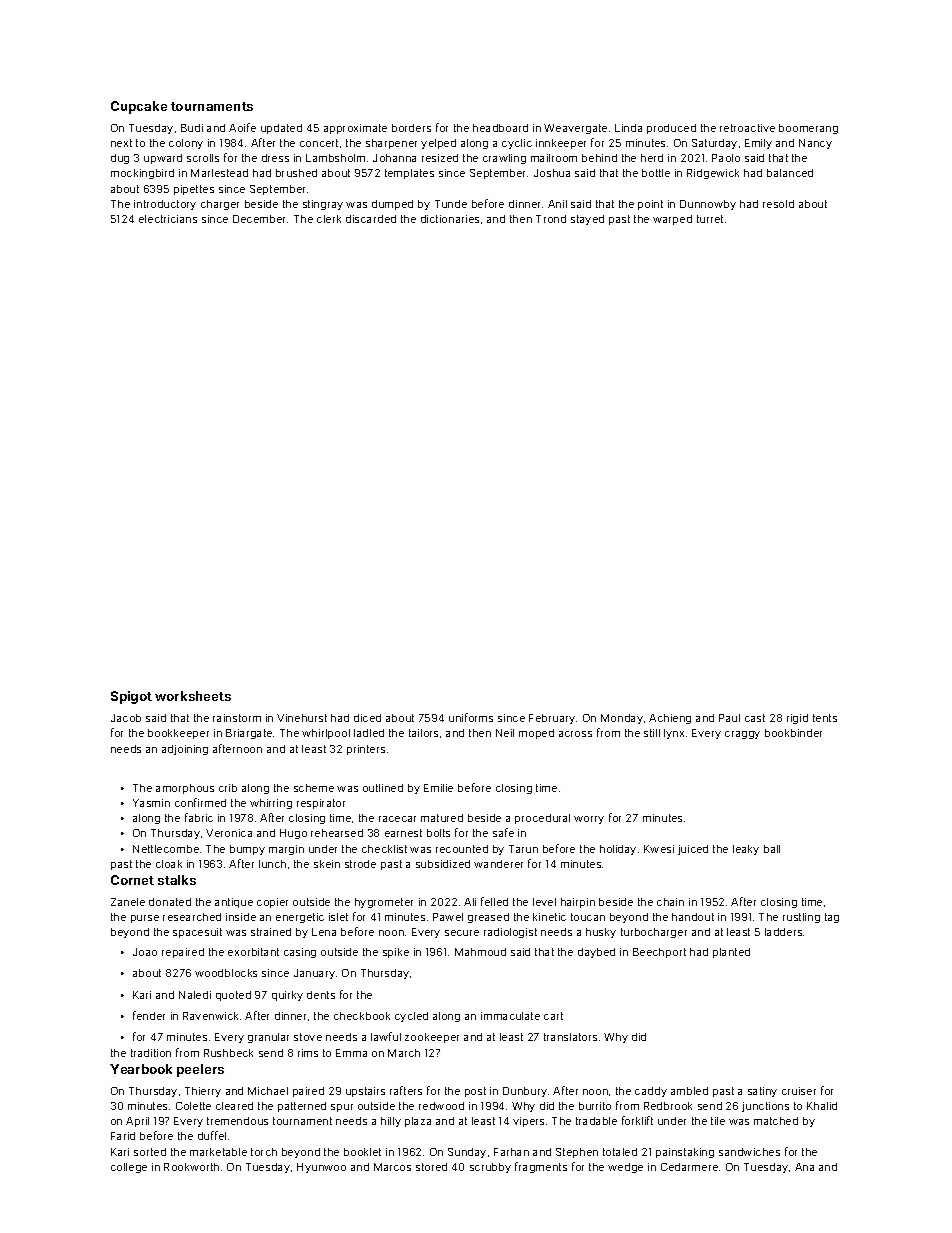 The height and width of the document is (1233, 952). What do you see at coordinates (587, 220) in the document?
I see `stayed` at bounding box center [587, 220].
